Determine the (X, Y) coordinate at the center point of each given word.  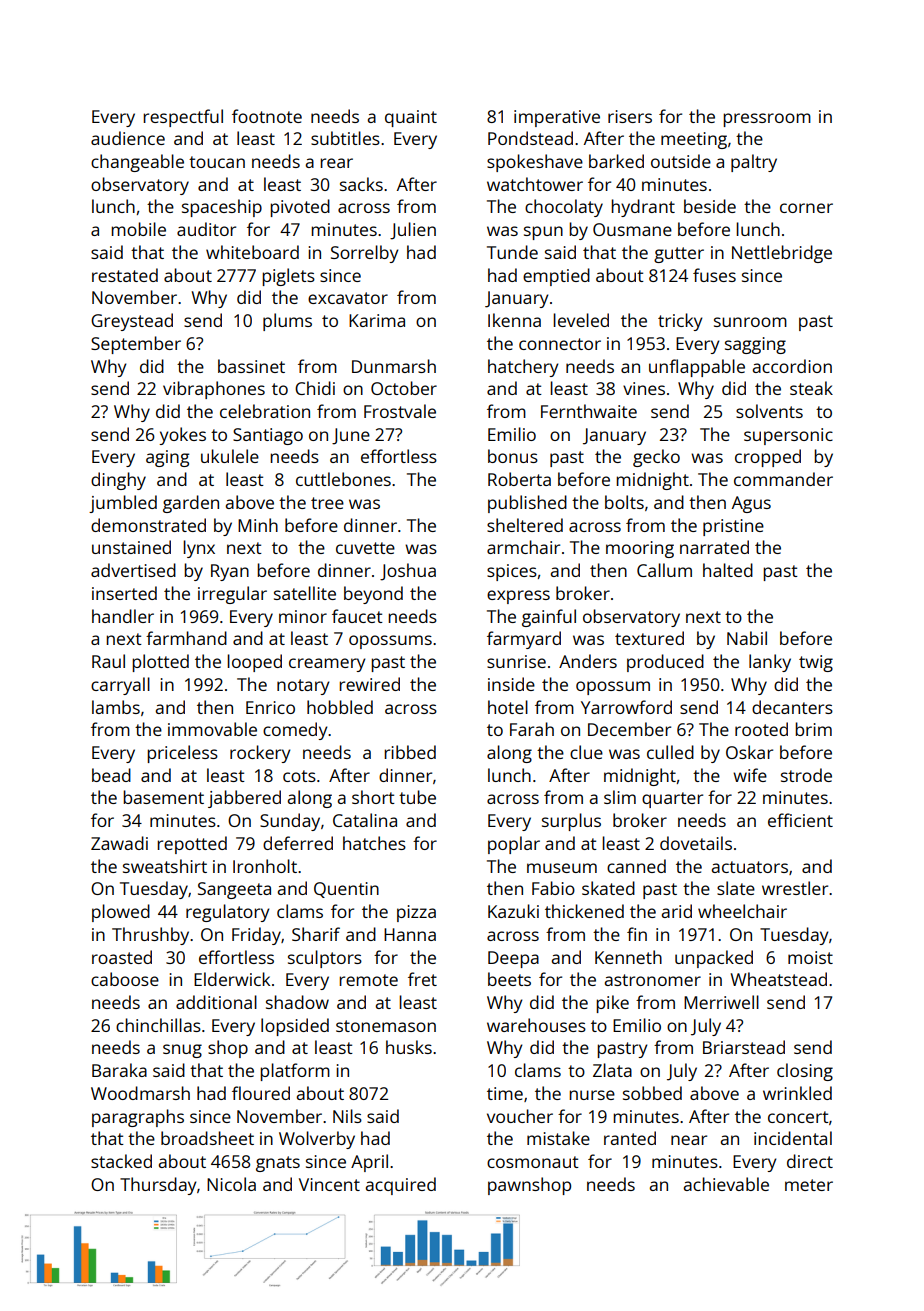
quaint (411, 118)
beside (710, 206)
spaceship (222, 208)
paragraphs (138, 1118)
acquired (400, 1186)
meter (809, 1185)
